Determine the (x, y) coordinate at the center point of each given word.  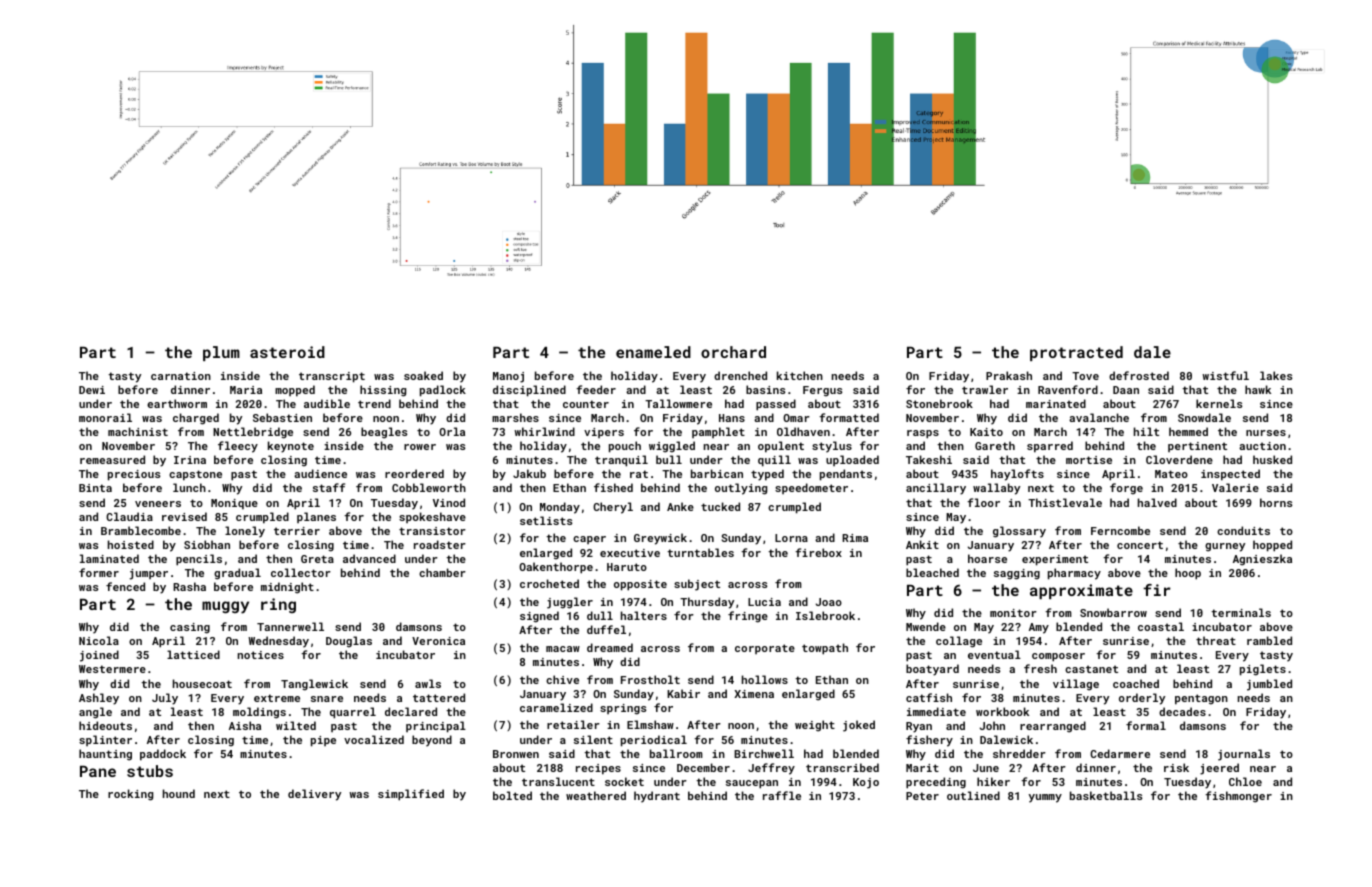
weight (815, 726)
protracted (1076, 353)
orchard (733, 352)
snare (327, 699)
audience (320, 473)
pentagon (1201, 699)
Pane (98, 771)
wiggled (672, 447)
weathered (596, 795)
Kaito (986, 432)
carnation (181, 376)
